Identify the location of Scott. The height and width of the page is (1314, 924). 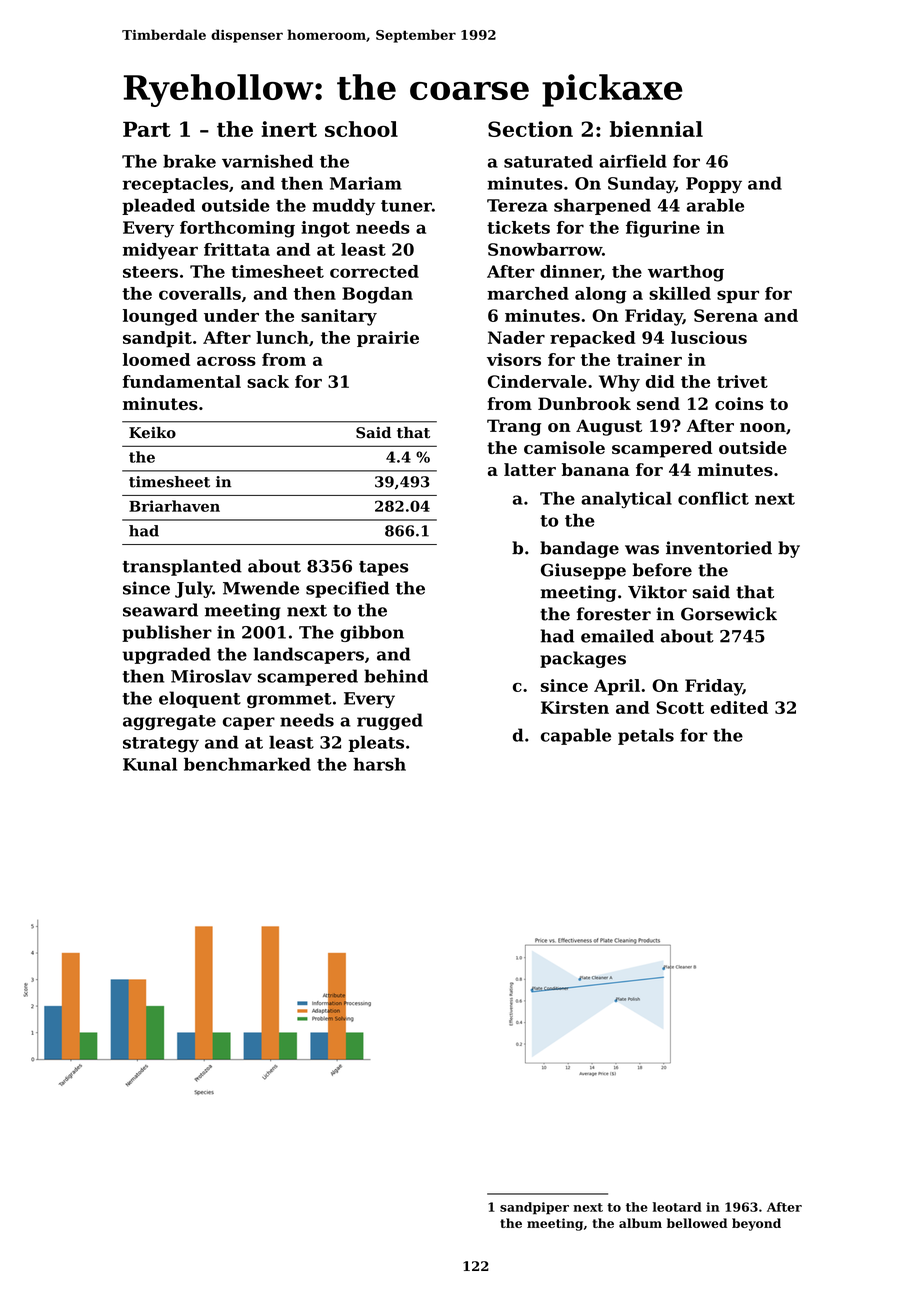
(680, 707).
